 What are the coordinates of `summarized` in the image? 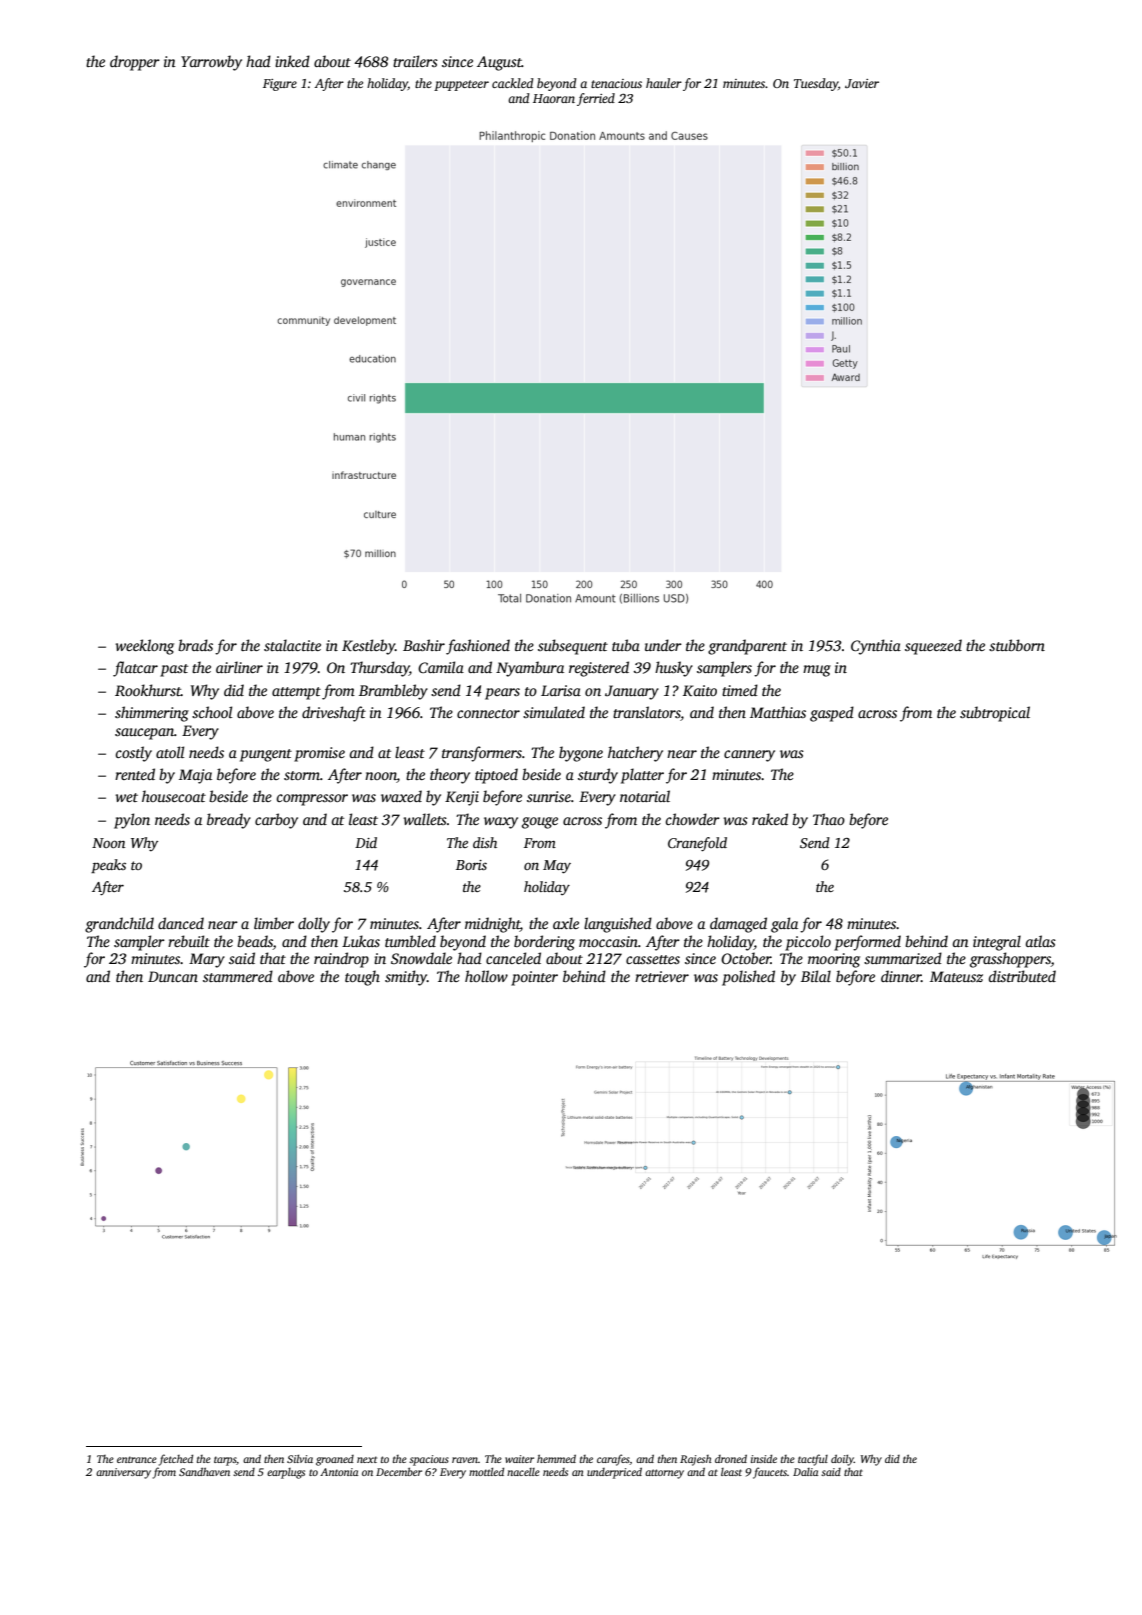 It's located at (903, 958).
